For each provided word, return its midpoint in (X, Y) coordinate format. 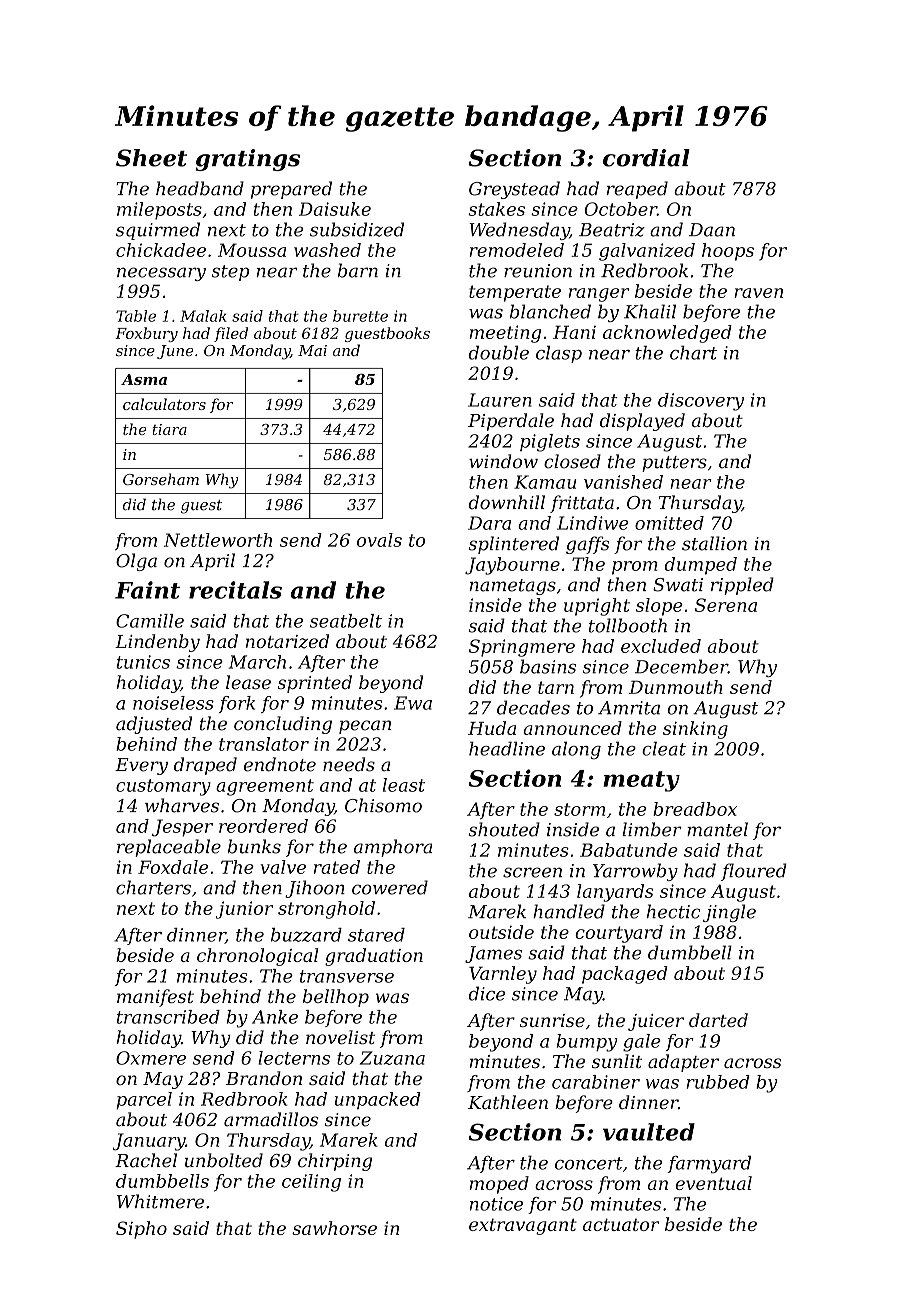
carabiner (596, 1082)
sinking (695, 730)
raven (758, 293)
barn (358, 270)
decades (533, 707)
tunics (143, 662)
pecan (365, 727)
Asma (144, 379)
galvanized (647, 252)
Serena (726, 605)
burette (360, 316)
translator (264, 744)
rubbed (718, 1082)
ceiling (311, 1183)
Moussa (252, 250)
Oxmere (151, 1058)
